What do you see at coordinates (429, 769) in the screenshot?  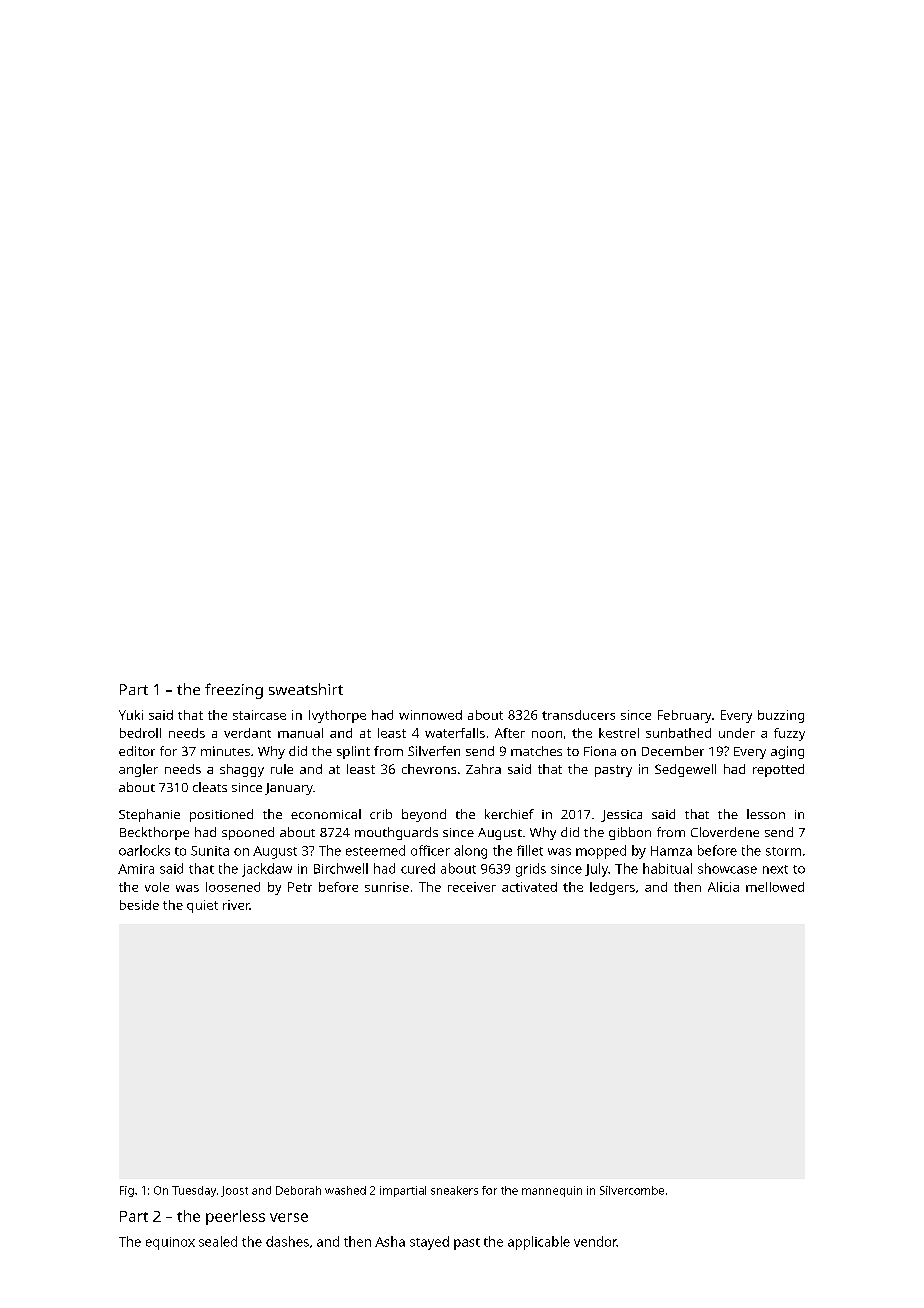 I see `chevrons` at bounding box center [429, 769].
